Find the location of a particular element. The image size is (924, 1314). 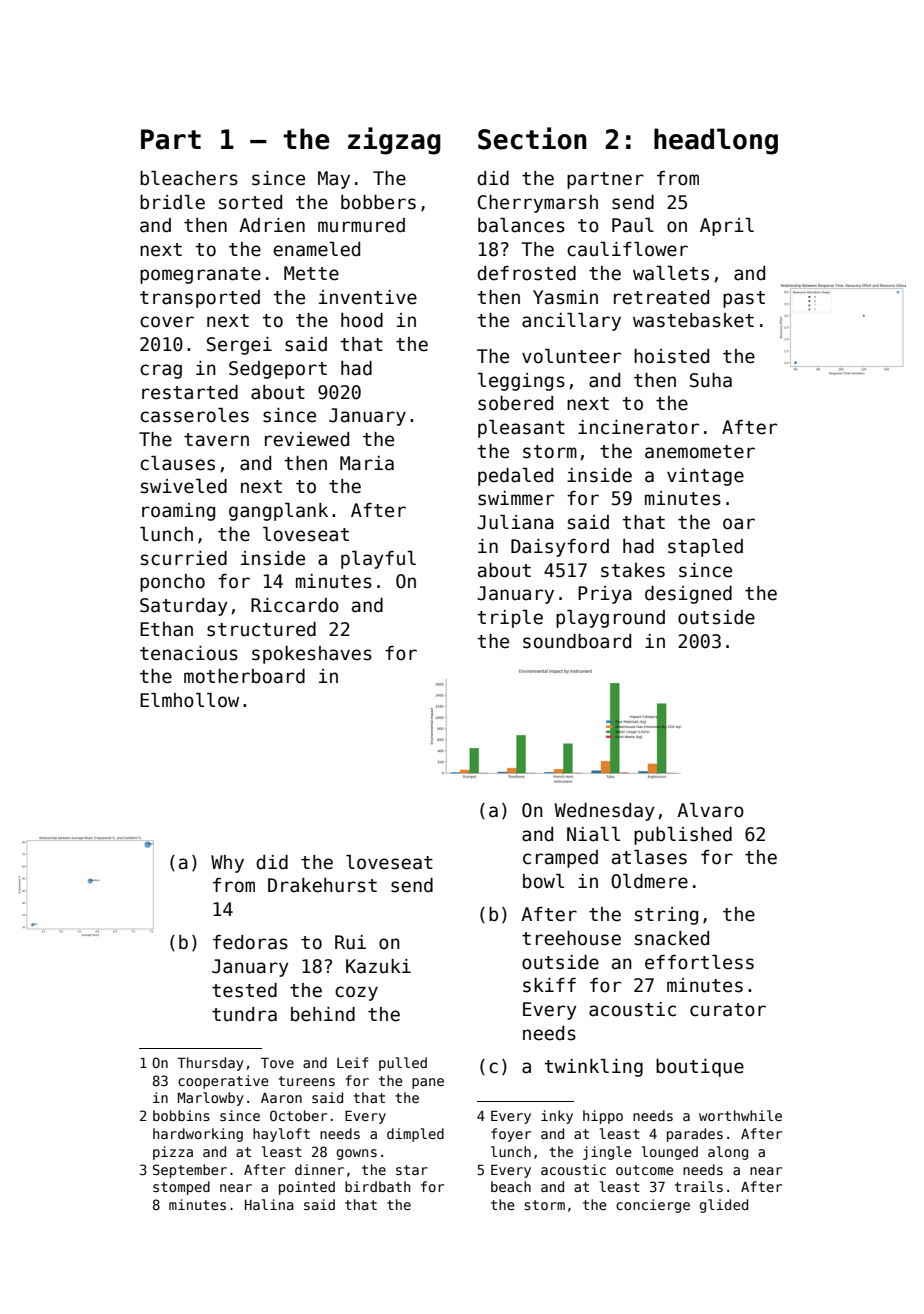

Section is located at coordinates (532, 138).
